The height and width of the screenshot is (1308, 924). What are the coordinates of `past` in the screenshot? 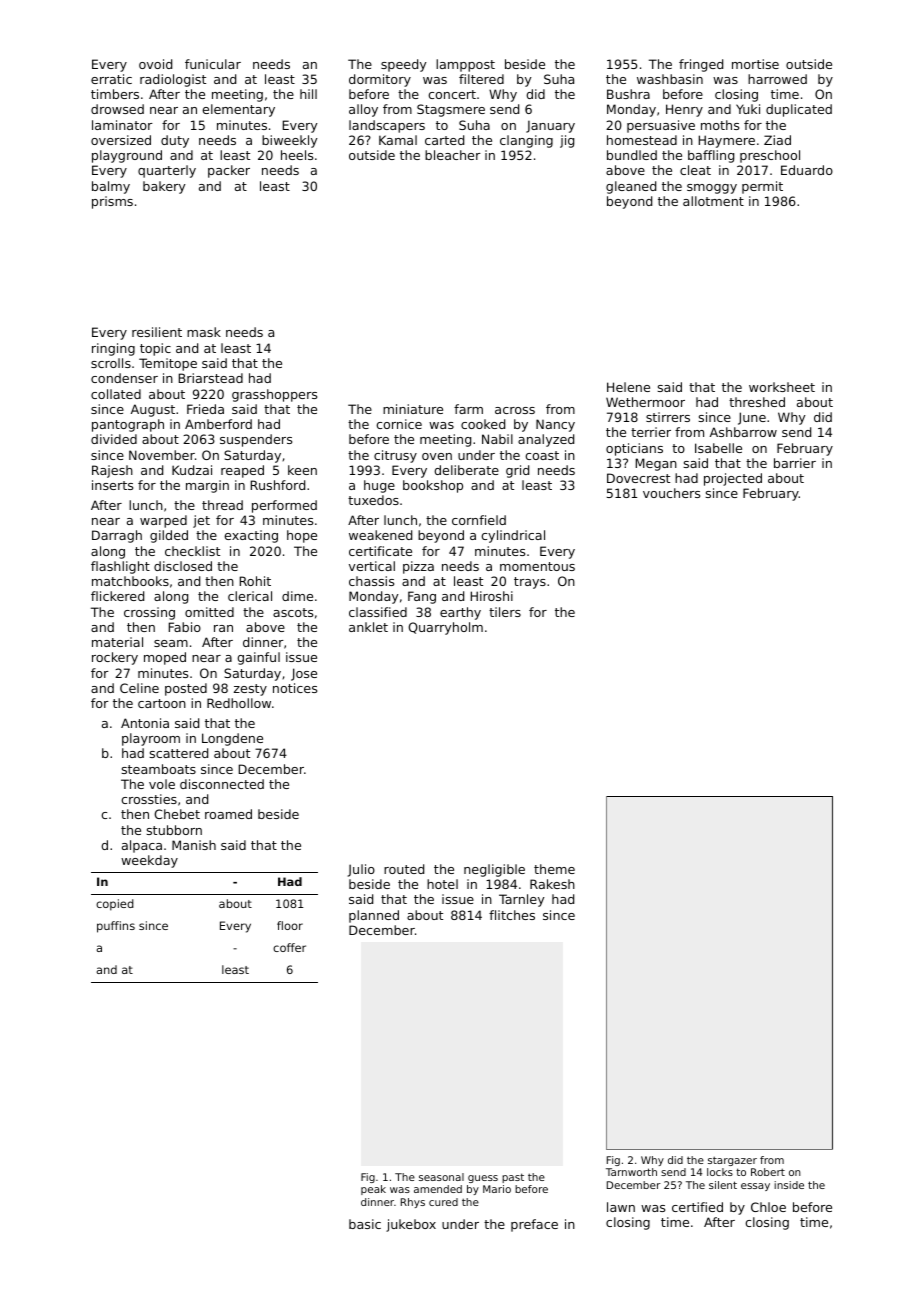 It's located at (513, 1178).
